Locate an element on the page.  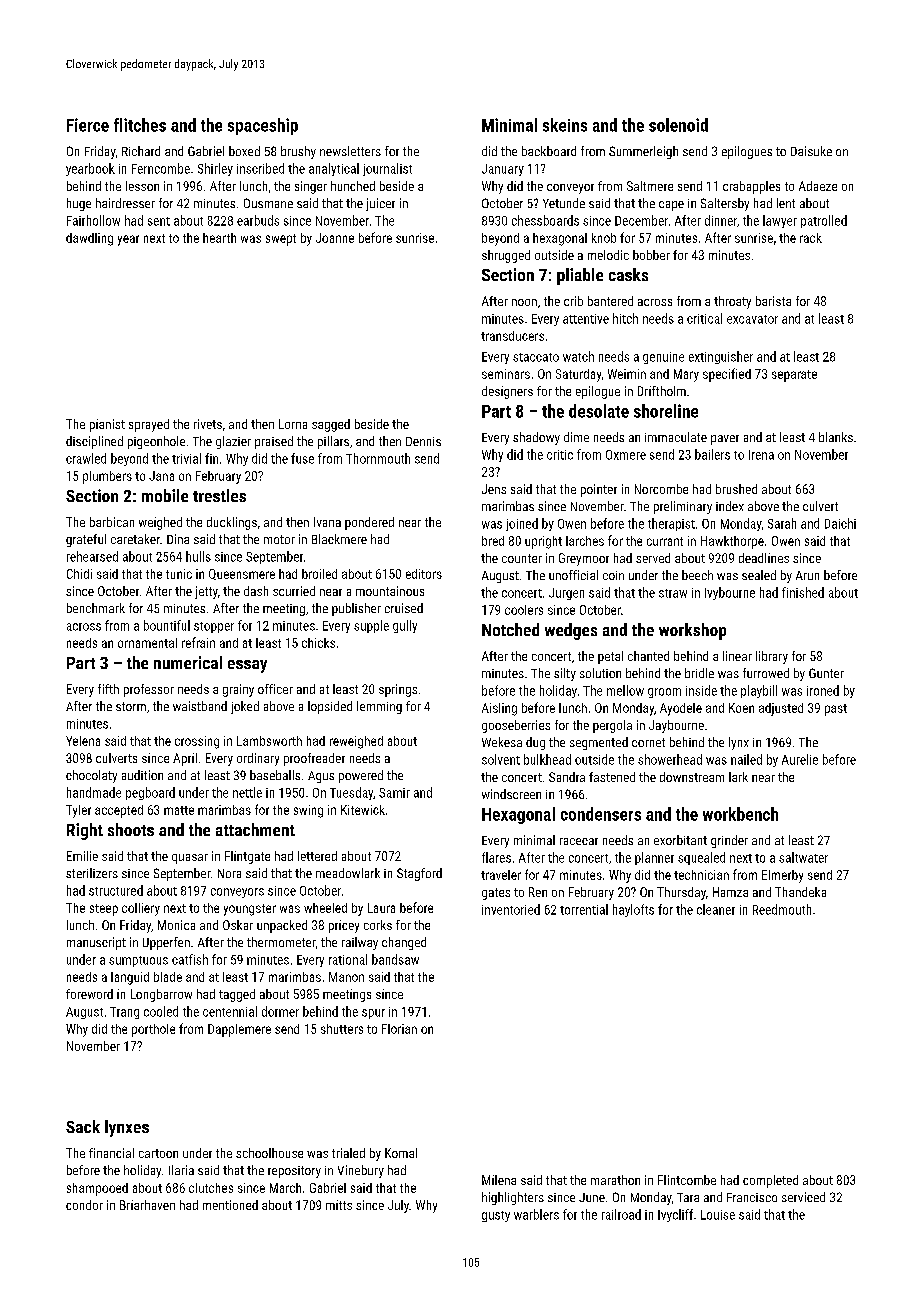
benchmark is located at coordinates (96, 608).
